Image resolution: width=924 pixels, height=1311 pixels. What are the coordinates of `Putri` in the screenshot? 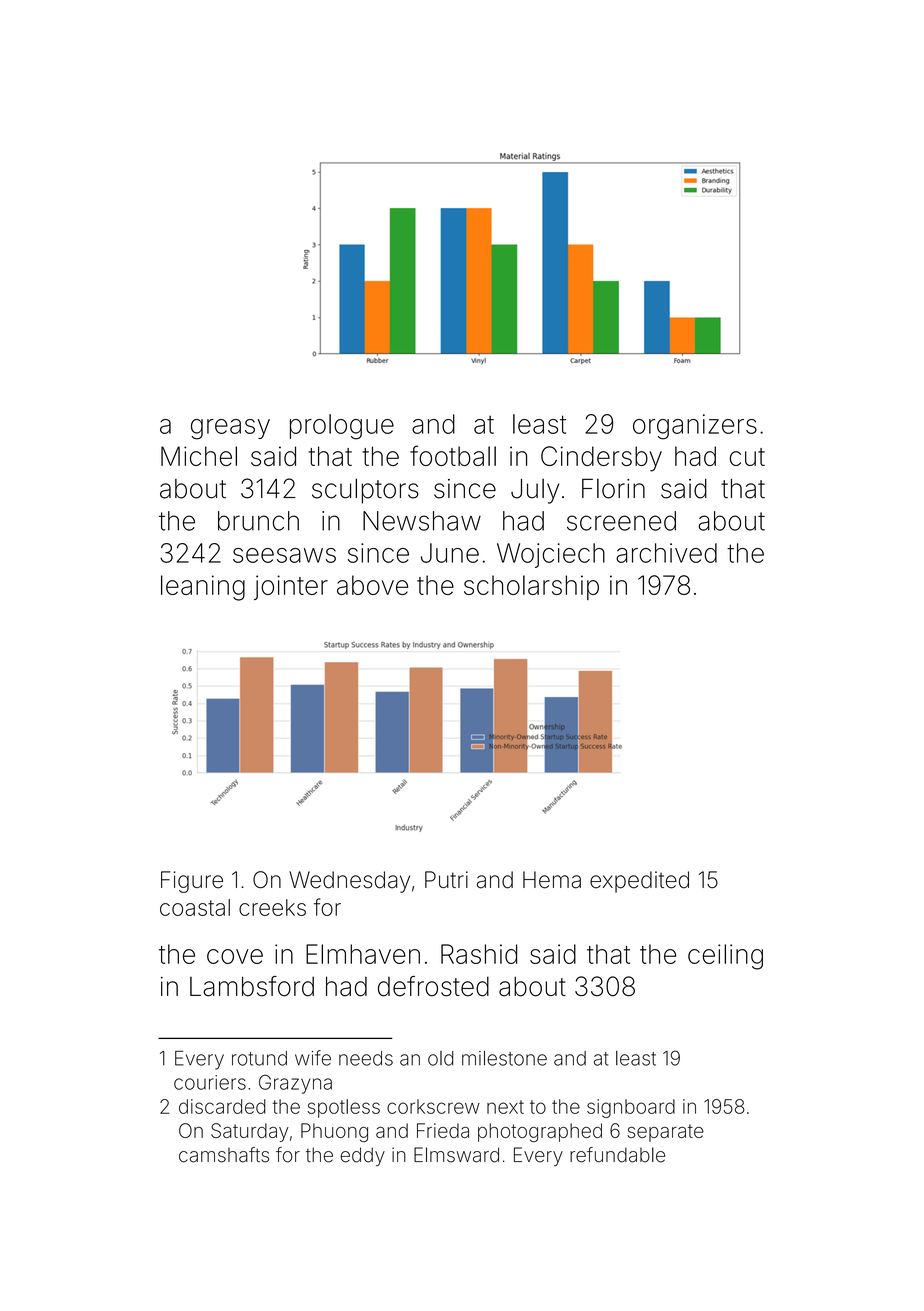 It's located at (446, 879).
